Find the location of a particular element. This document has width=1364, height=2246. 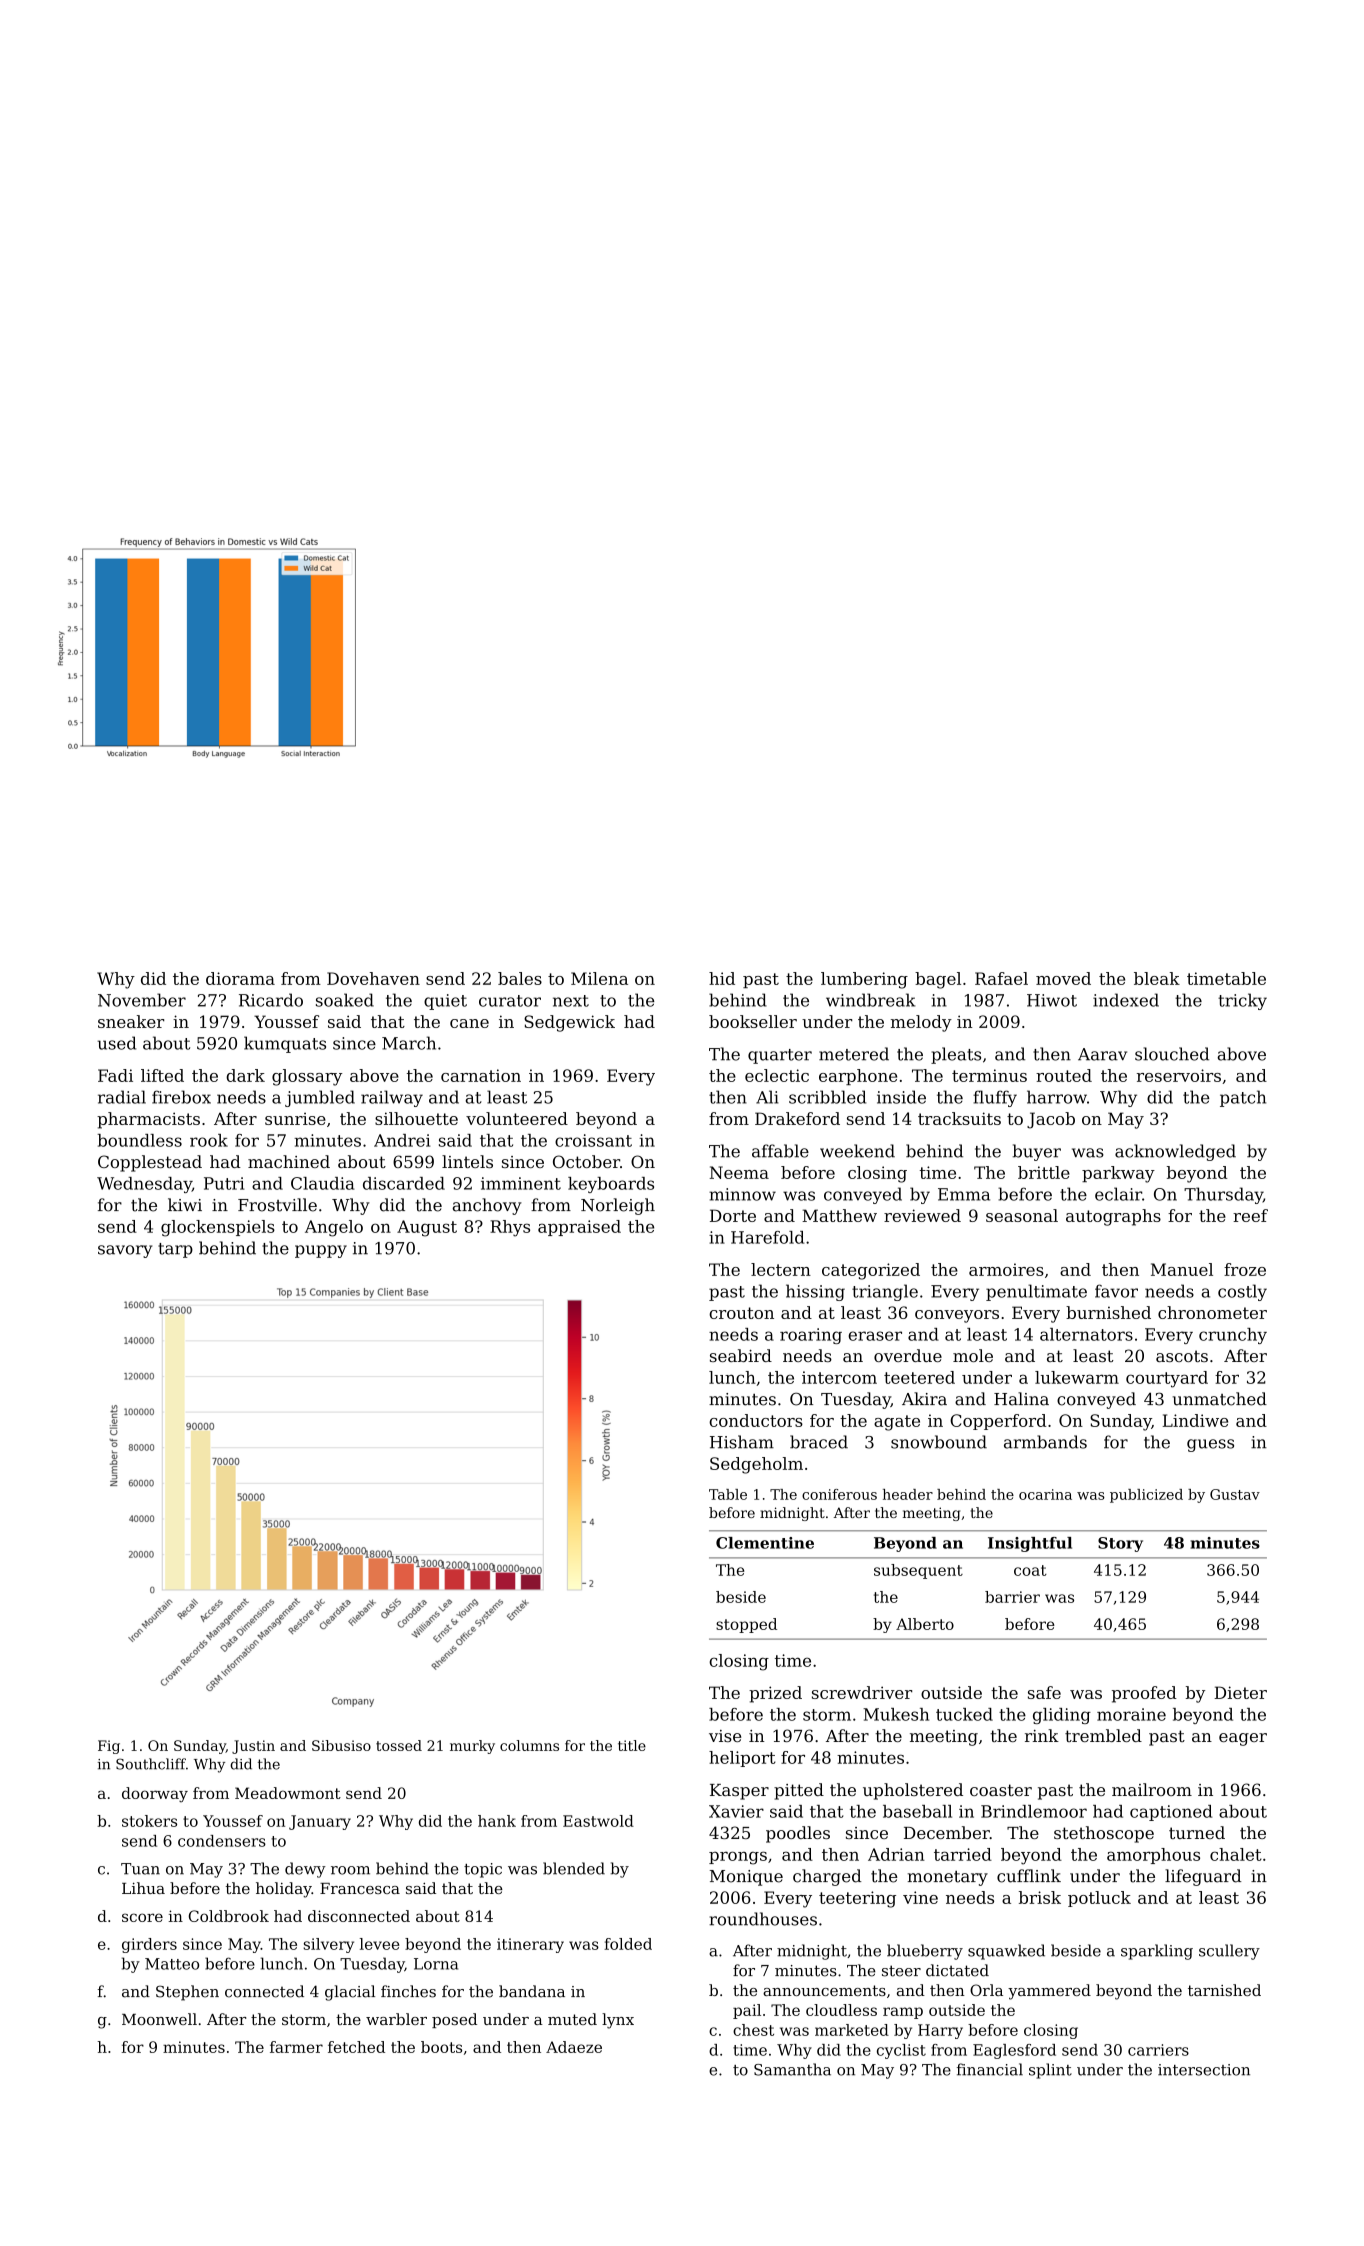

puppy is located at coordinates (321, 1251).
